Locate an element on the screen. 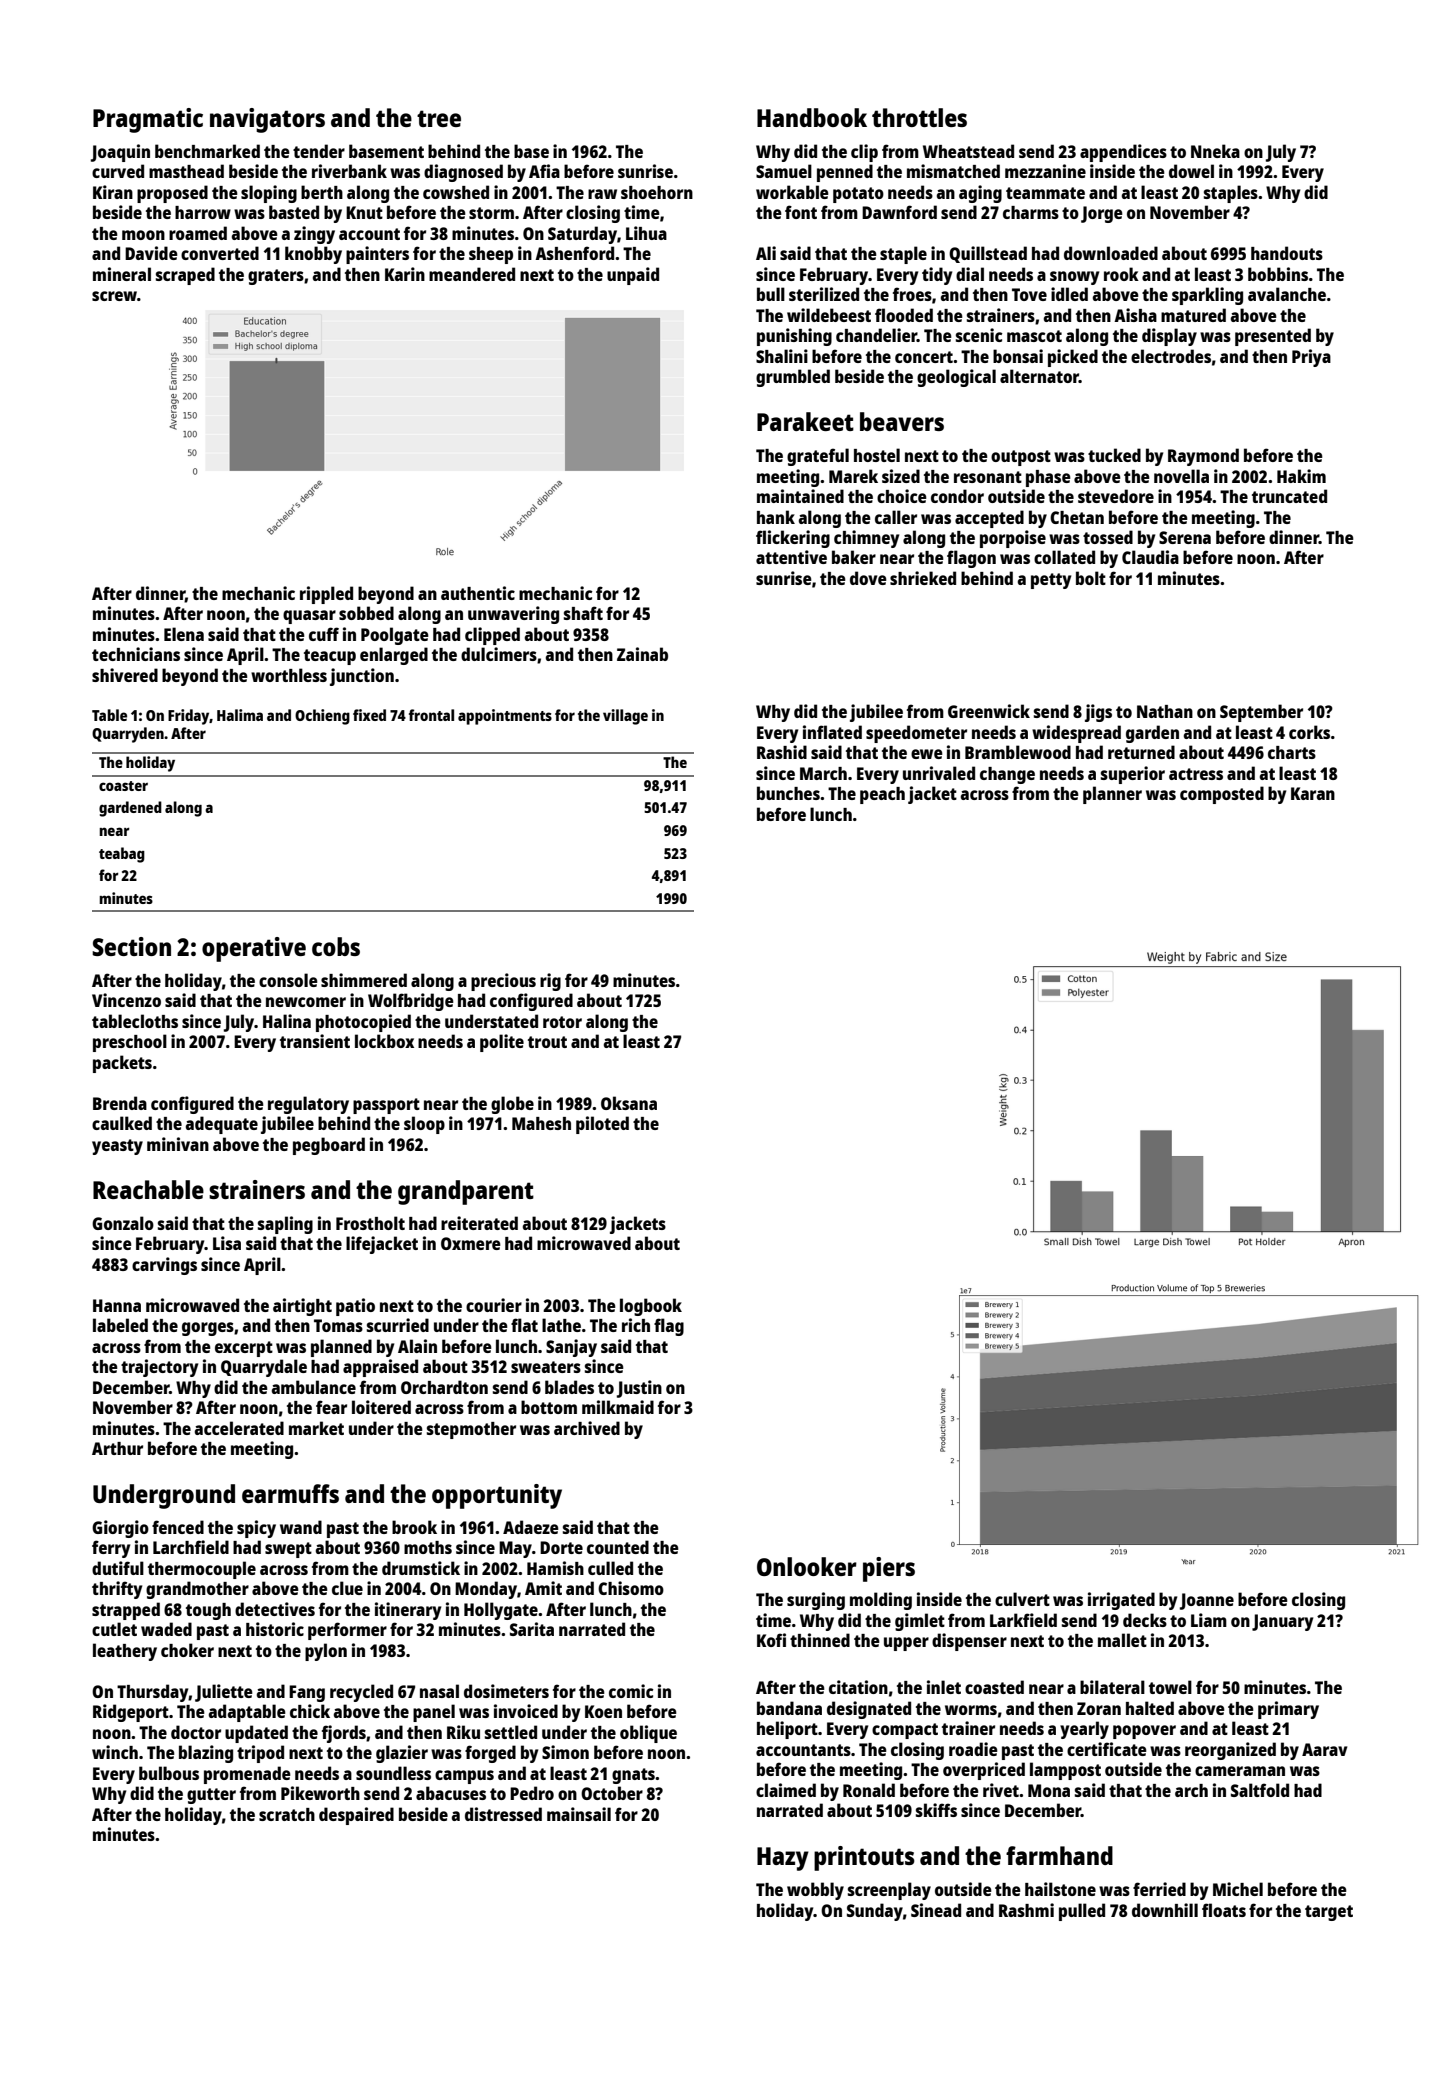 This screenshot has width=1450, height=2100. rotor is located at coordinates (562, 1022).
